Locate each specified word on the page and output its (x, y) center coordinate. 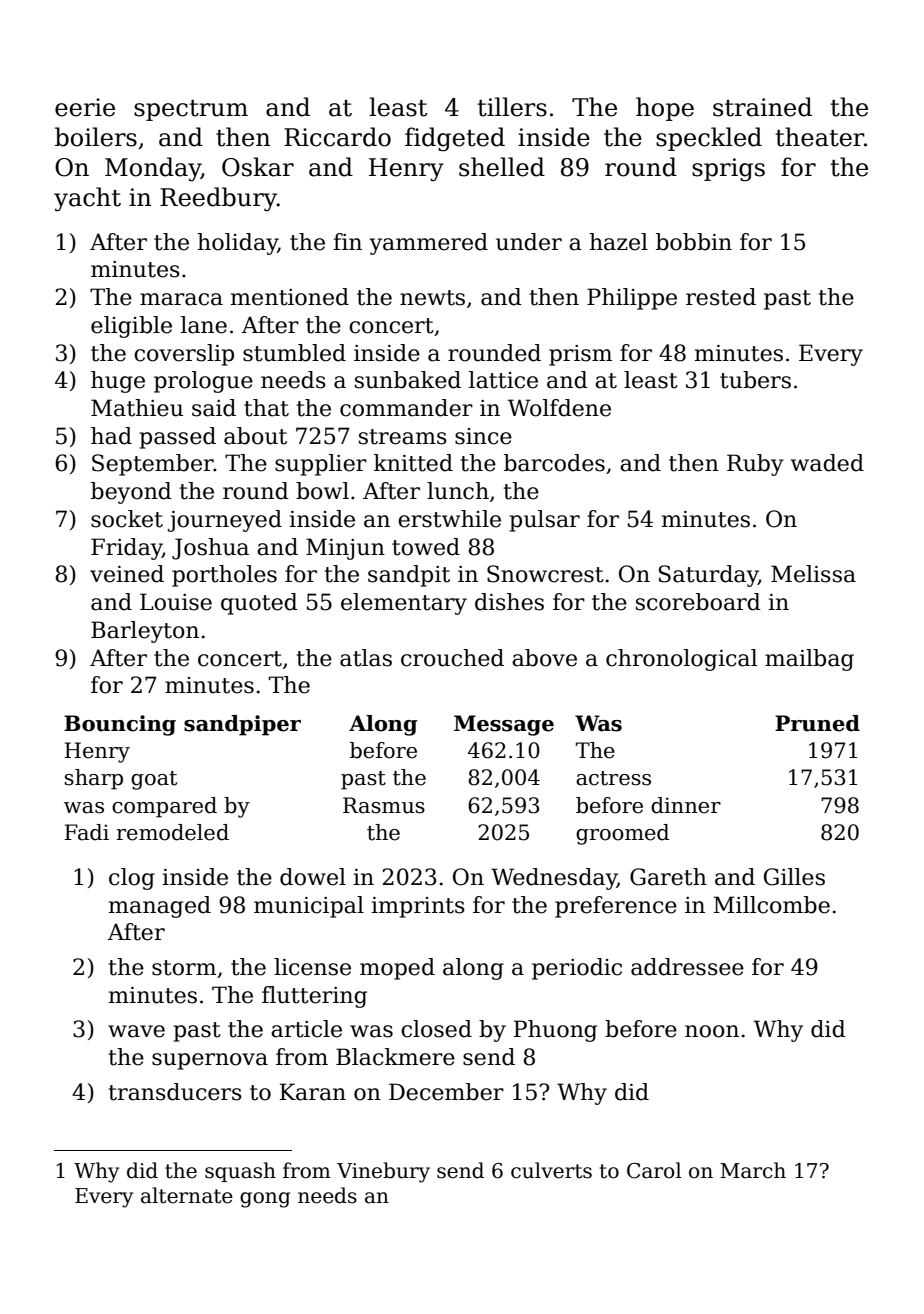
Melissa (813, 574)
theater (819, 137)
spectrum (191, 110)
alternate (187, 1195)
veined (127, 574)
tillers (512, 107)
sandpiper (242, 725)
